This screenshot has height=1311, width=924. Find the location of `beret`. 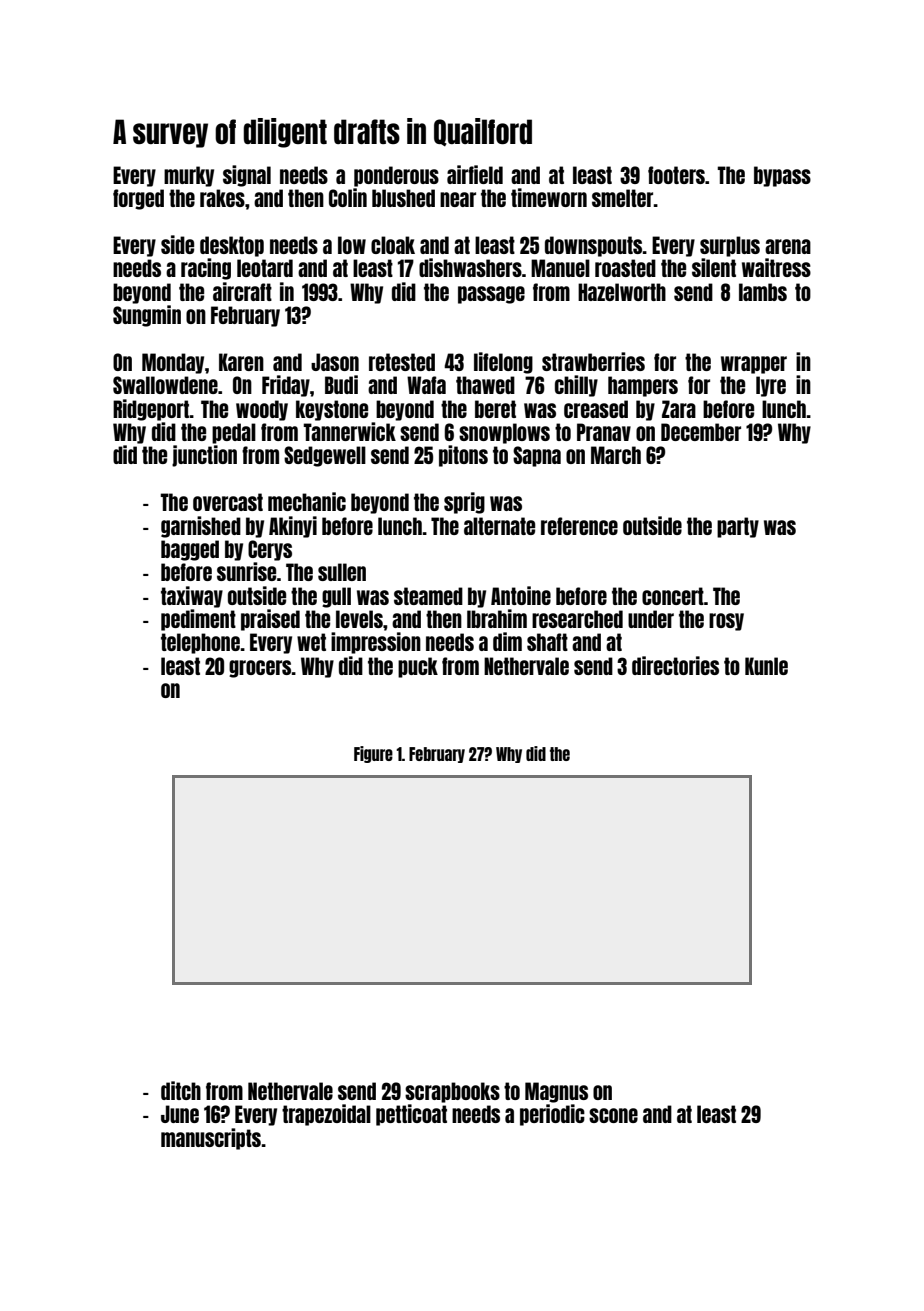

beret is located at coordinates (495, 409).
